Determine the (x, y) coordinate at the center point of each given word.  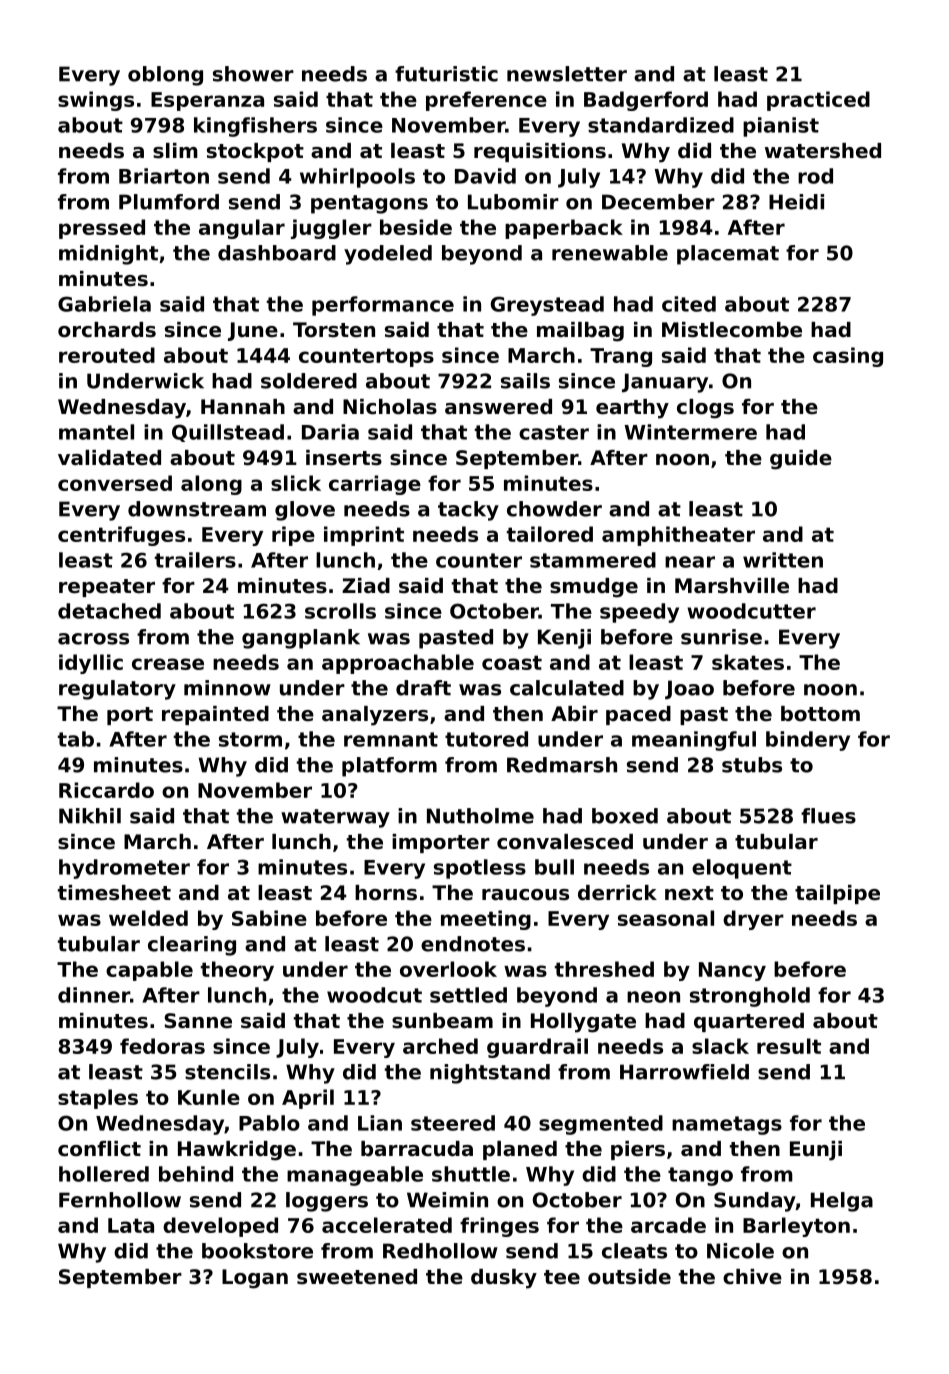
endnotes (473, 944)
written (783, 560)
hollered (104, 1174)
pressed (102, 229)
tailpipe (837, 894)
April (308, 1099)
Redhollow (440, 1251)
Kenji (564, 639)
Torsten (334, 330)
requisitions (540, 152)
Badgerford (646, 101)
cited (689, 304)
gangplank (301, 639)
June (253, 331)
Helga (842, 1202)
